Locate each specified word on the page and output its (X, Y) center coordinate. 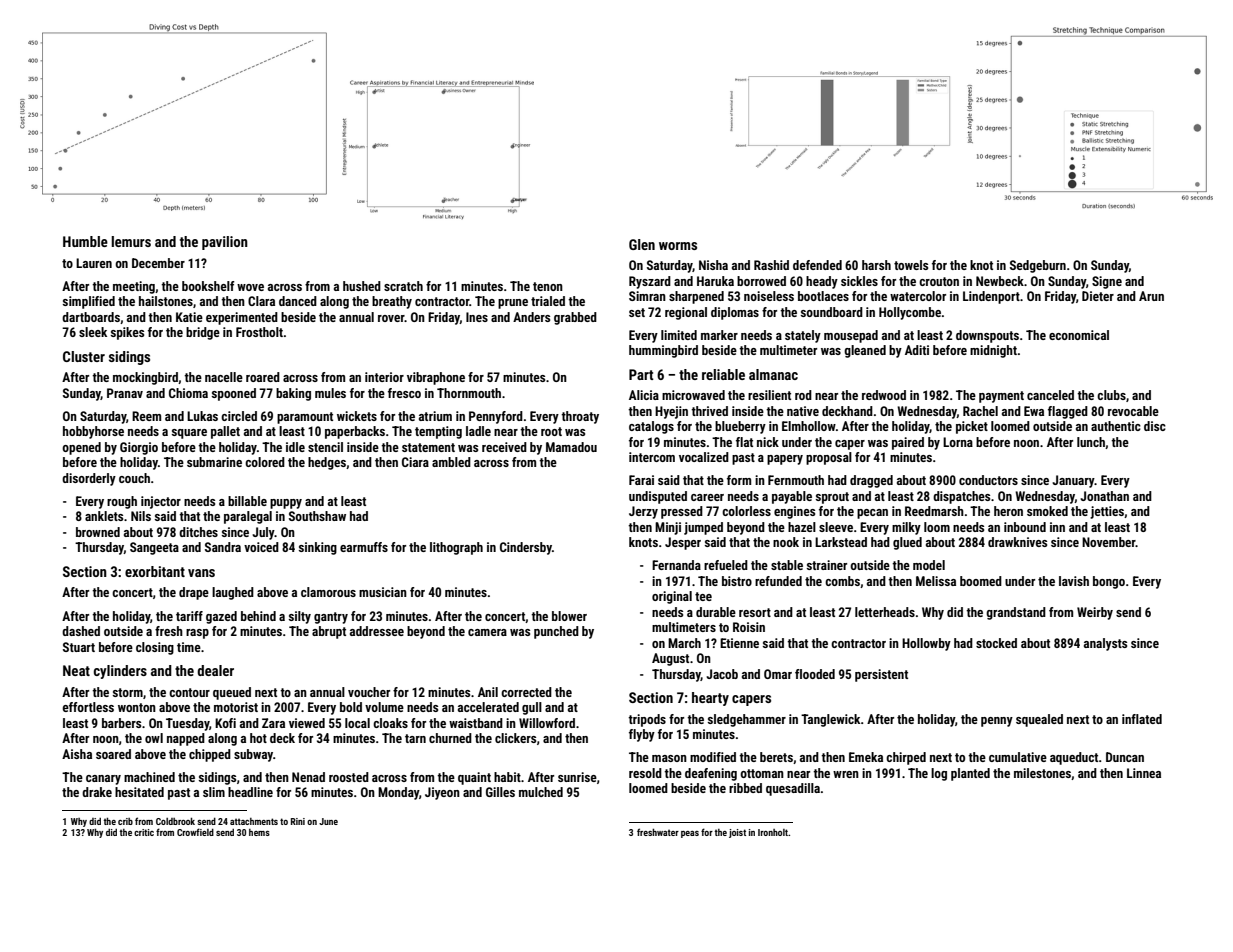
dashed (81, 631)
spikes (127, 333)
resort (755, 612)
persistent (881, 675)
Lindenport (991, 297)
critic (144, 832)
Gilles (500, 792)
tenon (548, 286)
